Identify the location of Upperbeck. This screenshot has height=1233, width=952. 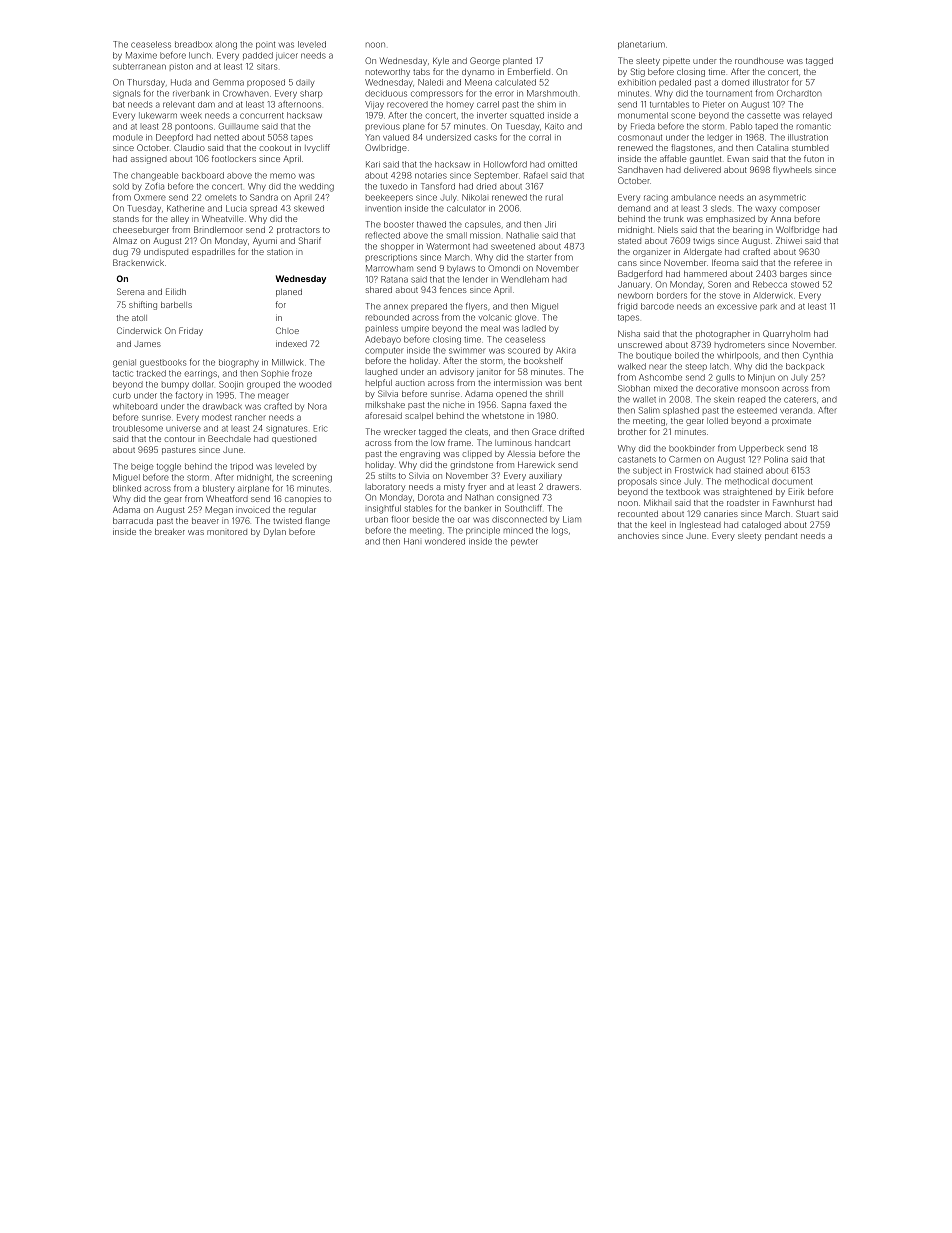
(761, 449).
